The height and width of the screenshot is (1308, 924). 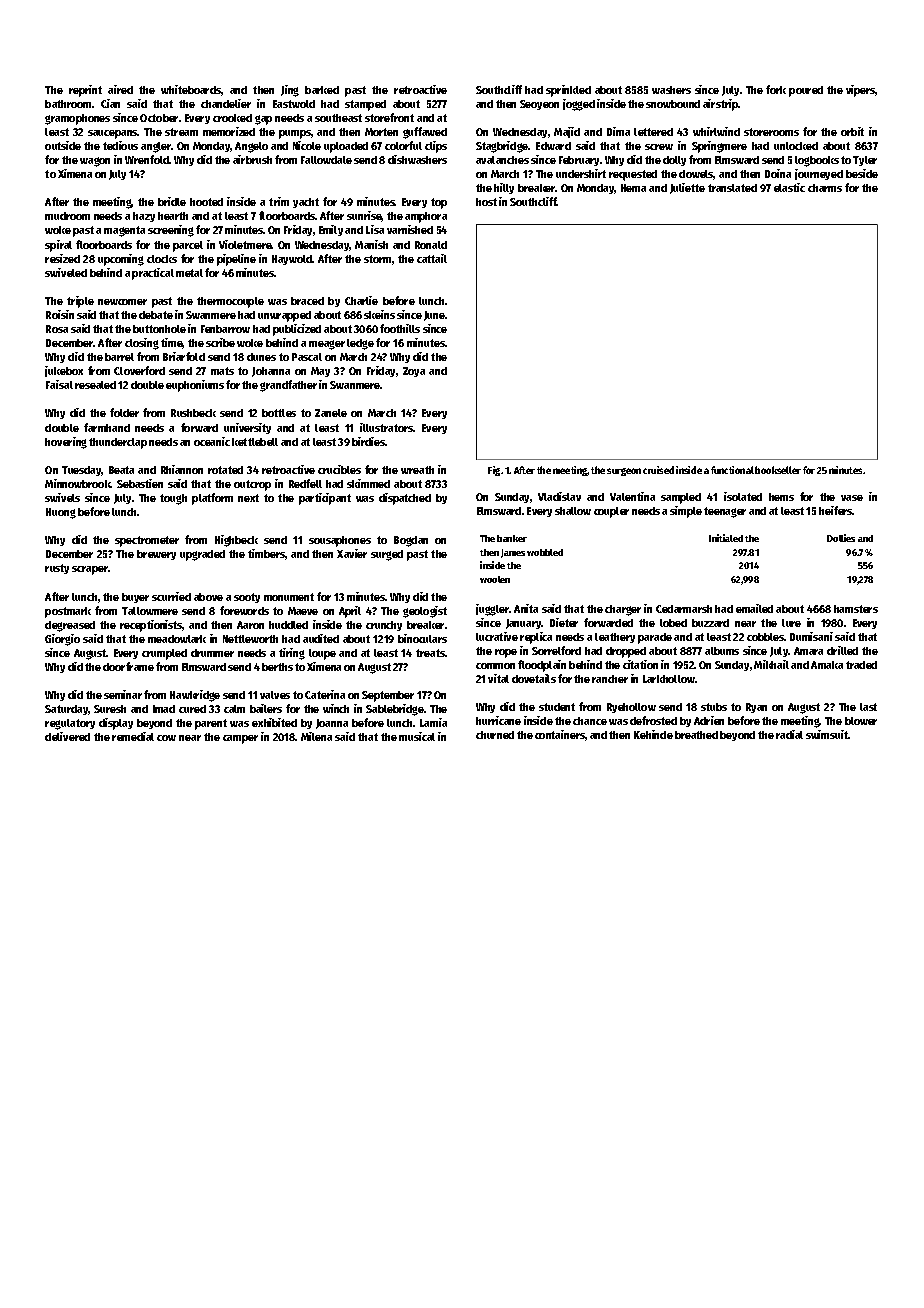 I want to click on Fig, so click(x=494, y=471).
